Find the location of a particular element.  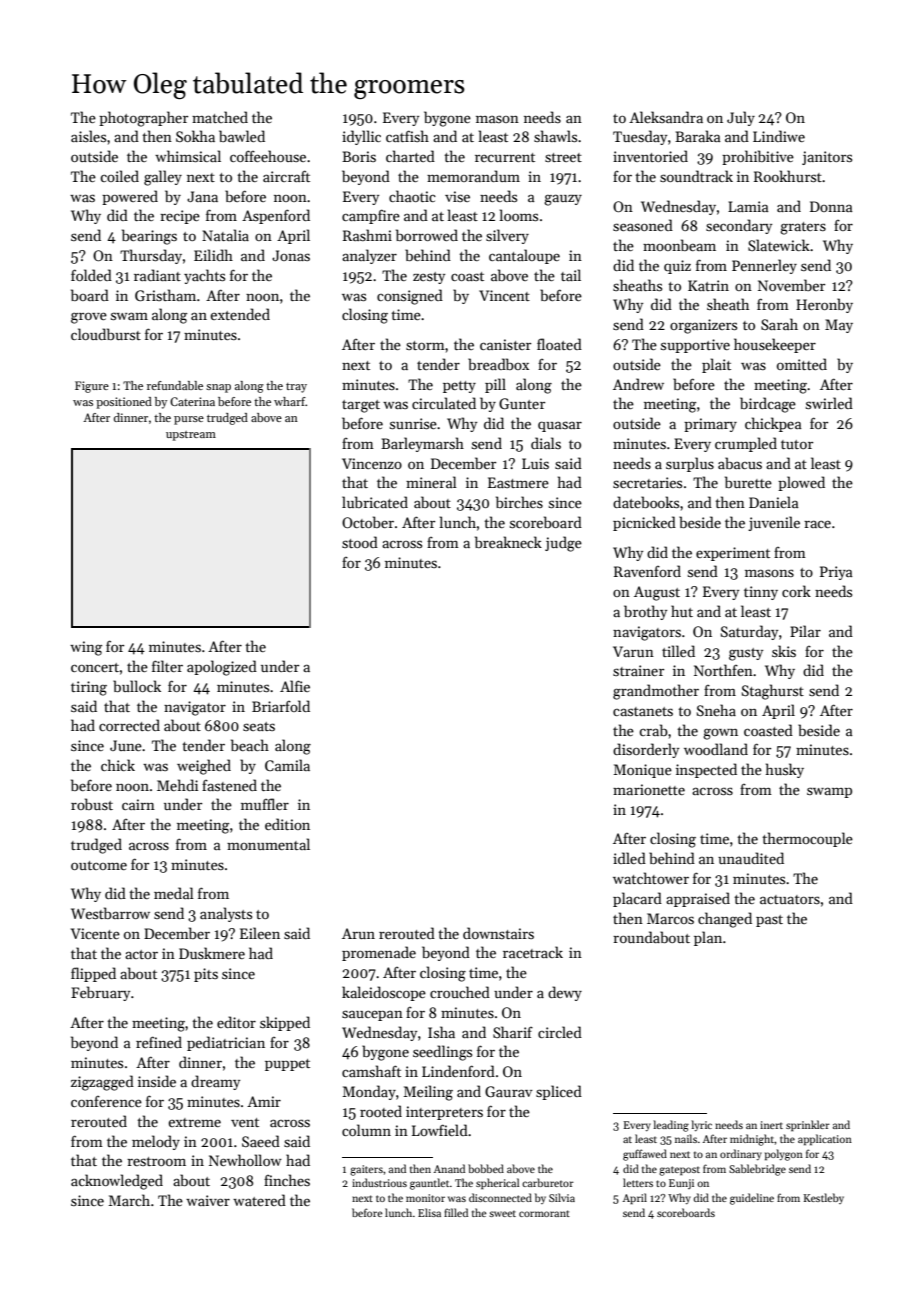

filter is located at coordinates (167, 666).
